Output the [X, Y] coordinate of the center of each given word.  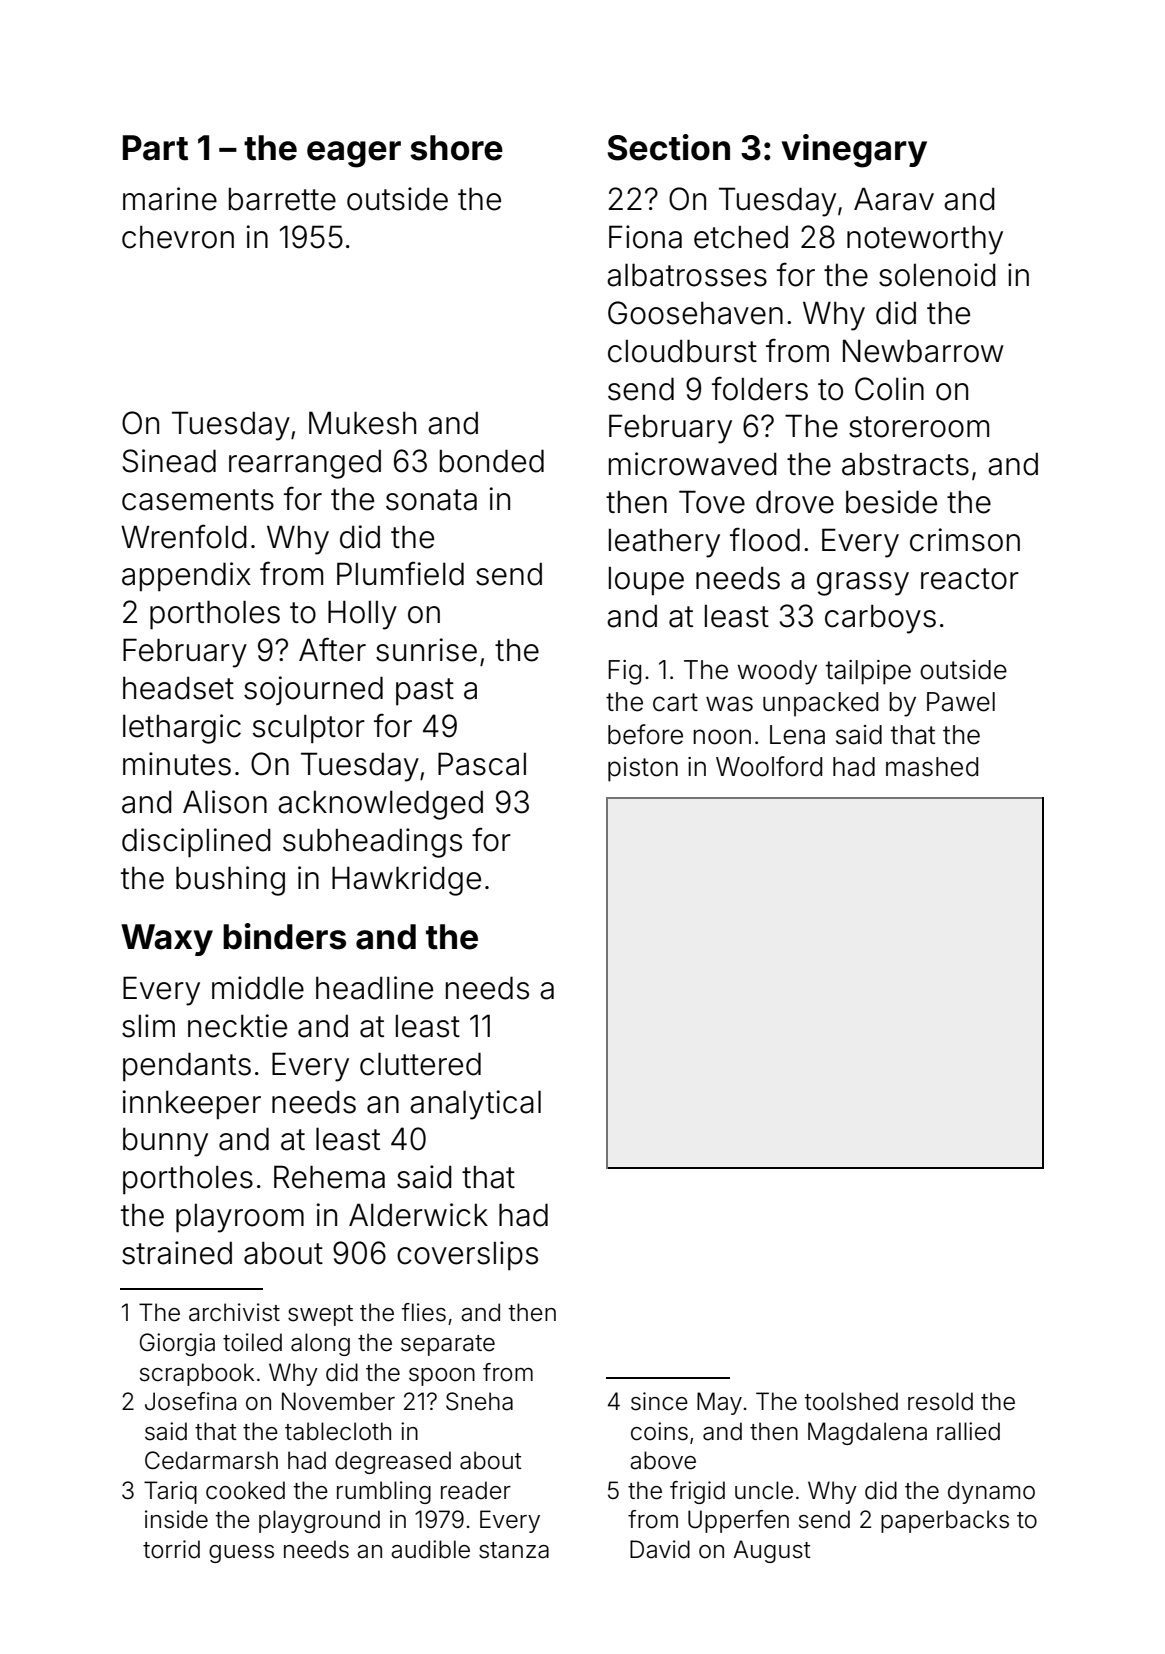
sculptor [309, 729]
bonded [492, 461]
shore [456, 148]
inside [176, 1519]
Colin [889, 389]
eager [354, 154]
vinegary [854, 151]
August [772, 1551]
